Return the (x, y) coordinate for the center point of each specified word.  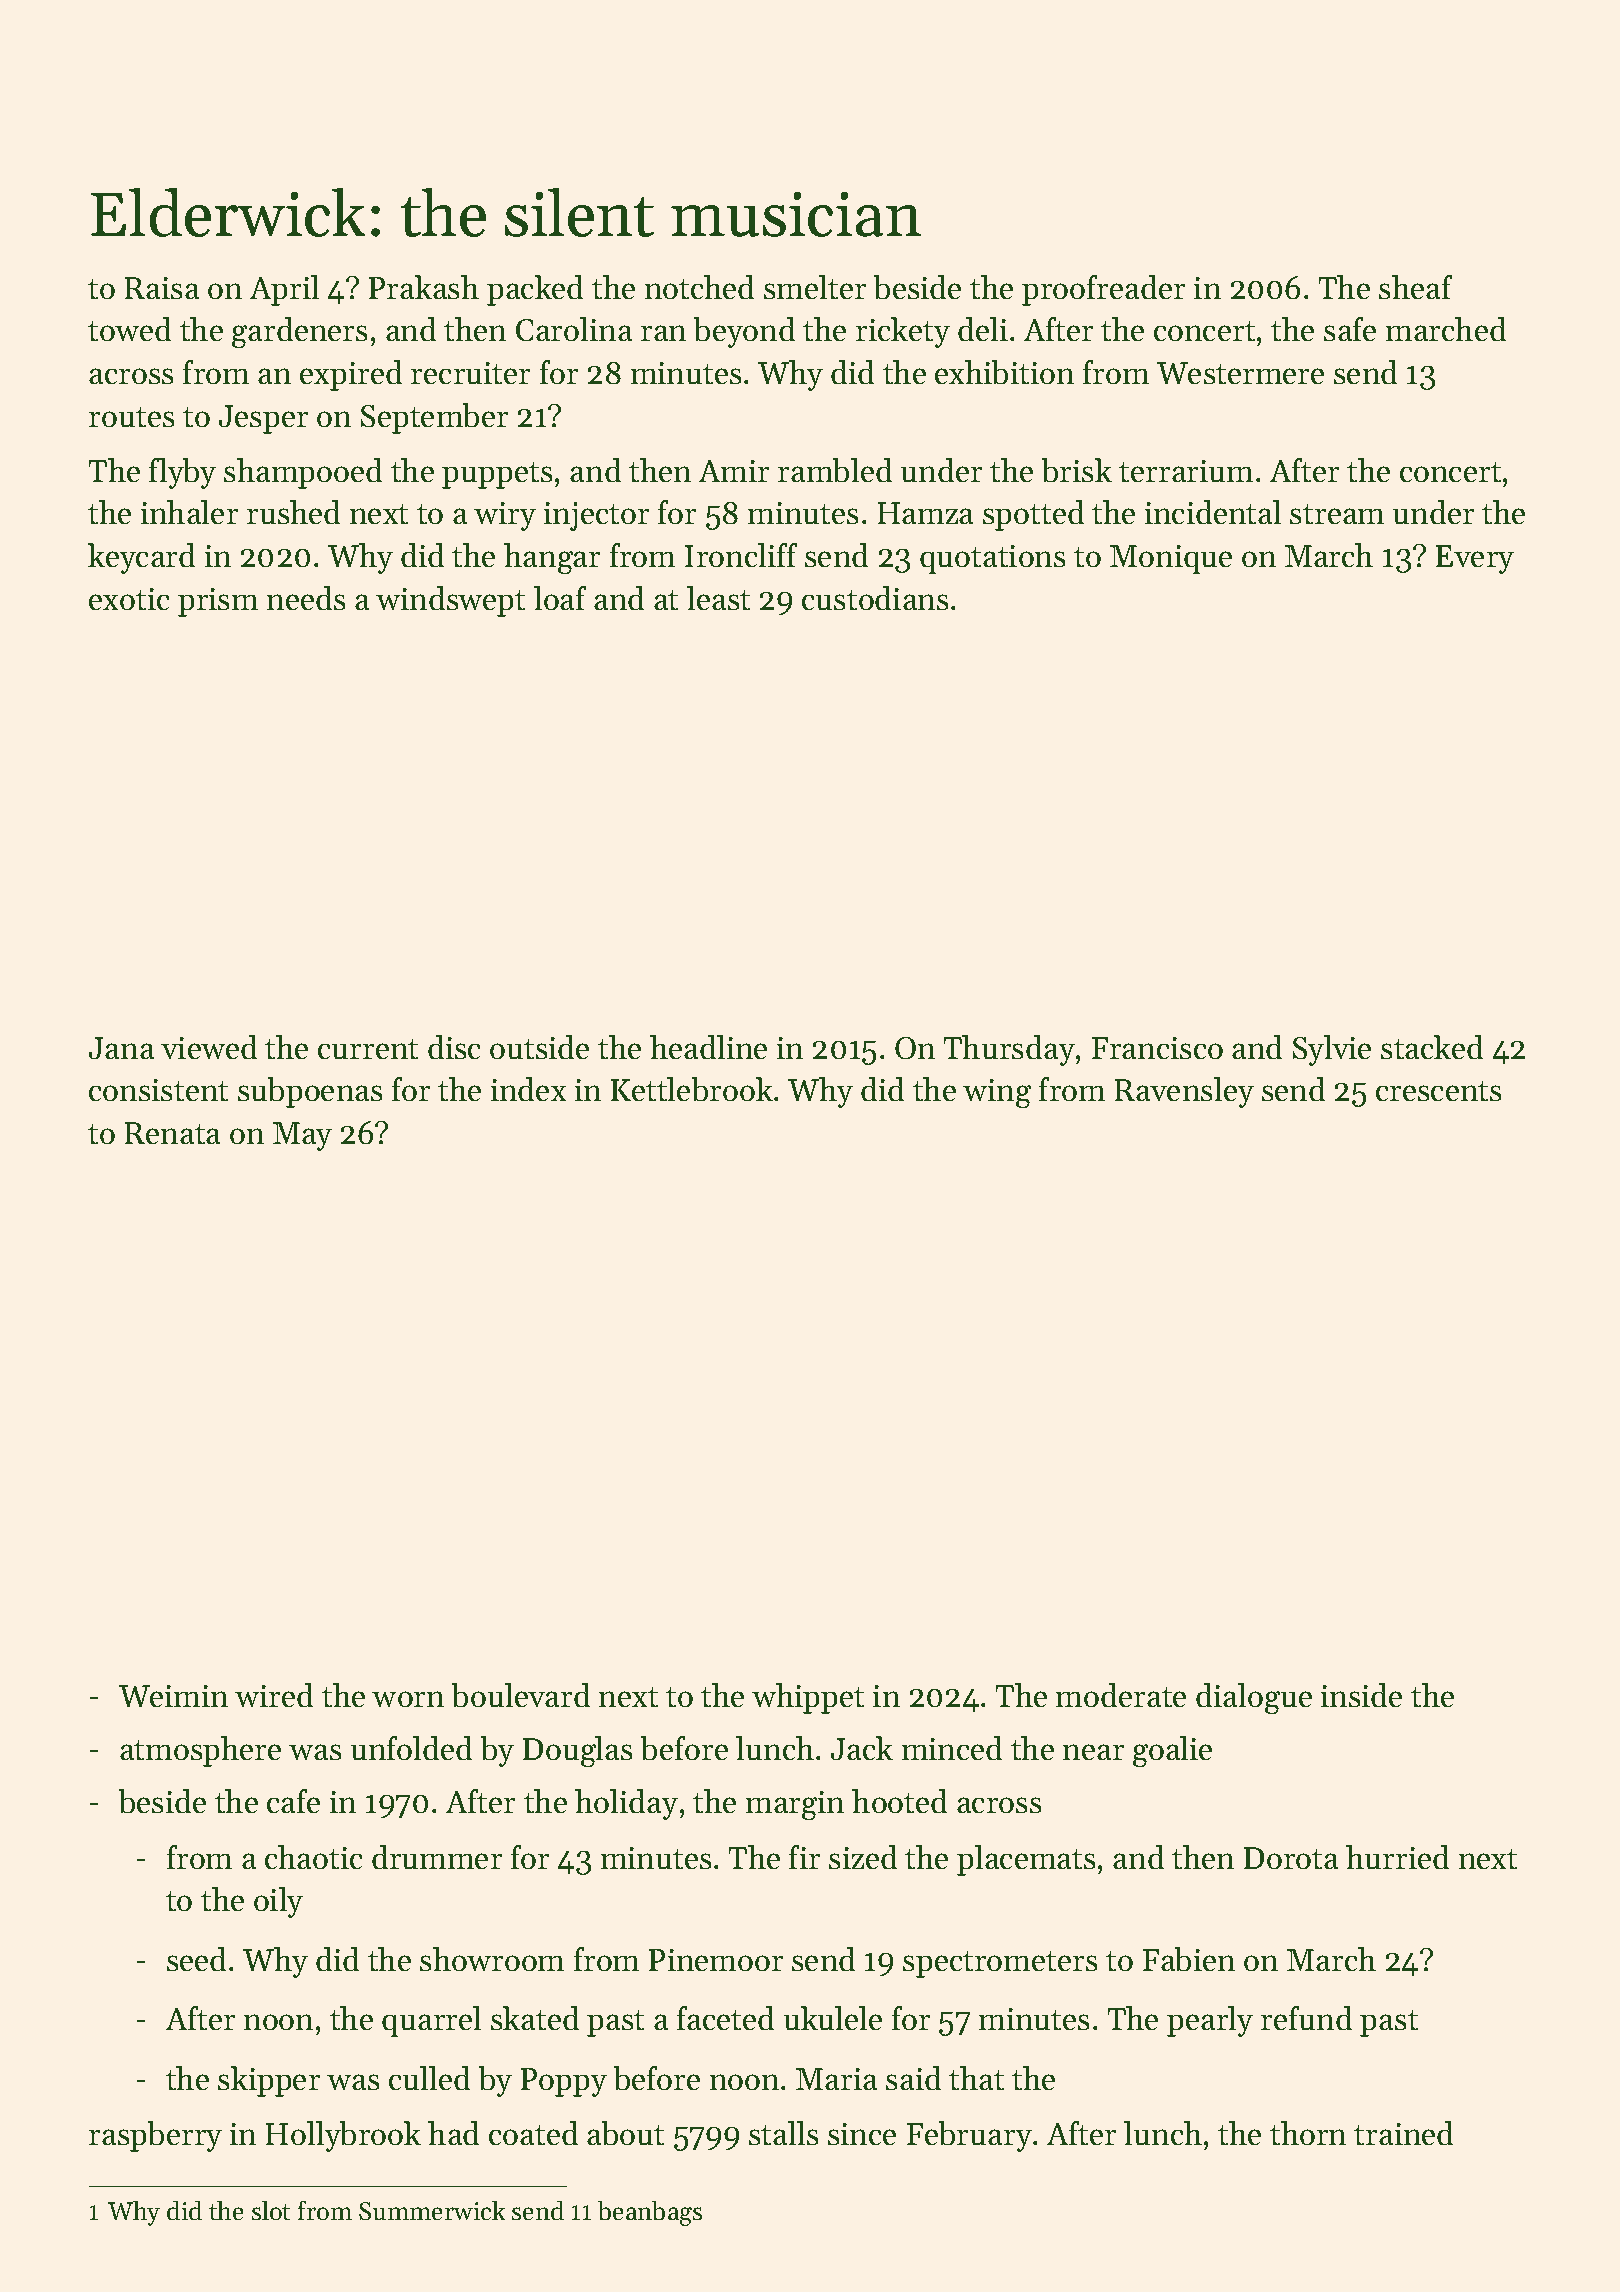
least (718, 598)
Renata (172, 1133)
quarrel (431, 2021)
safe (1350, 329)
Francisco (1157, 1048)
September (434, 418)
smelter (815, 287)
